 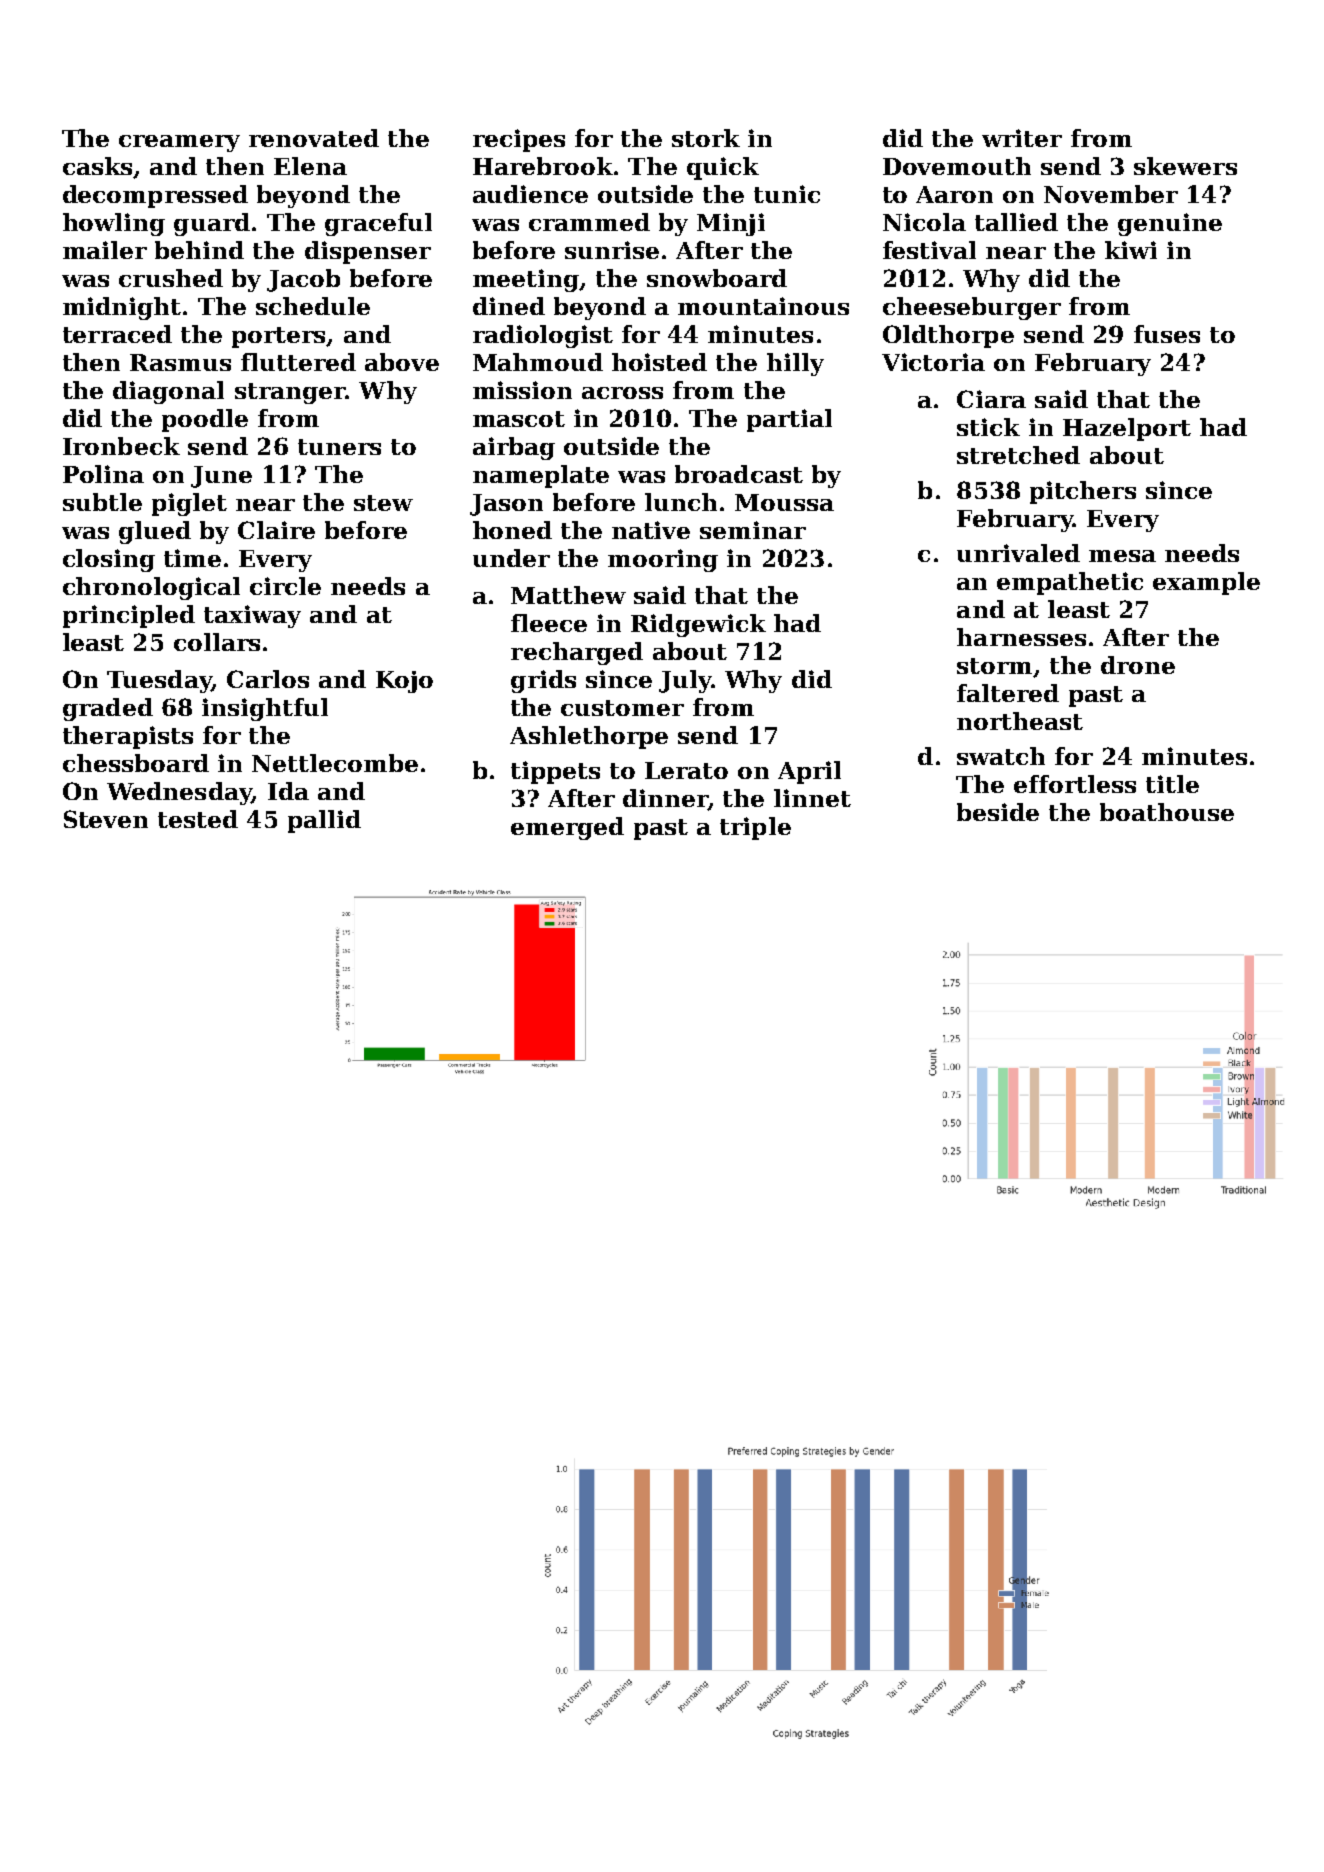 What do you see at coordinates (285, 586) in the page?
I see `circle` at bounding box center [285, 586].
